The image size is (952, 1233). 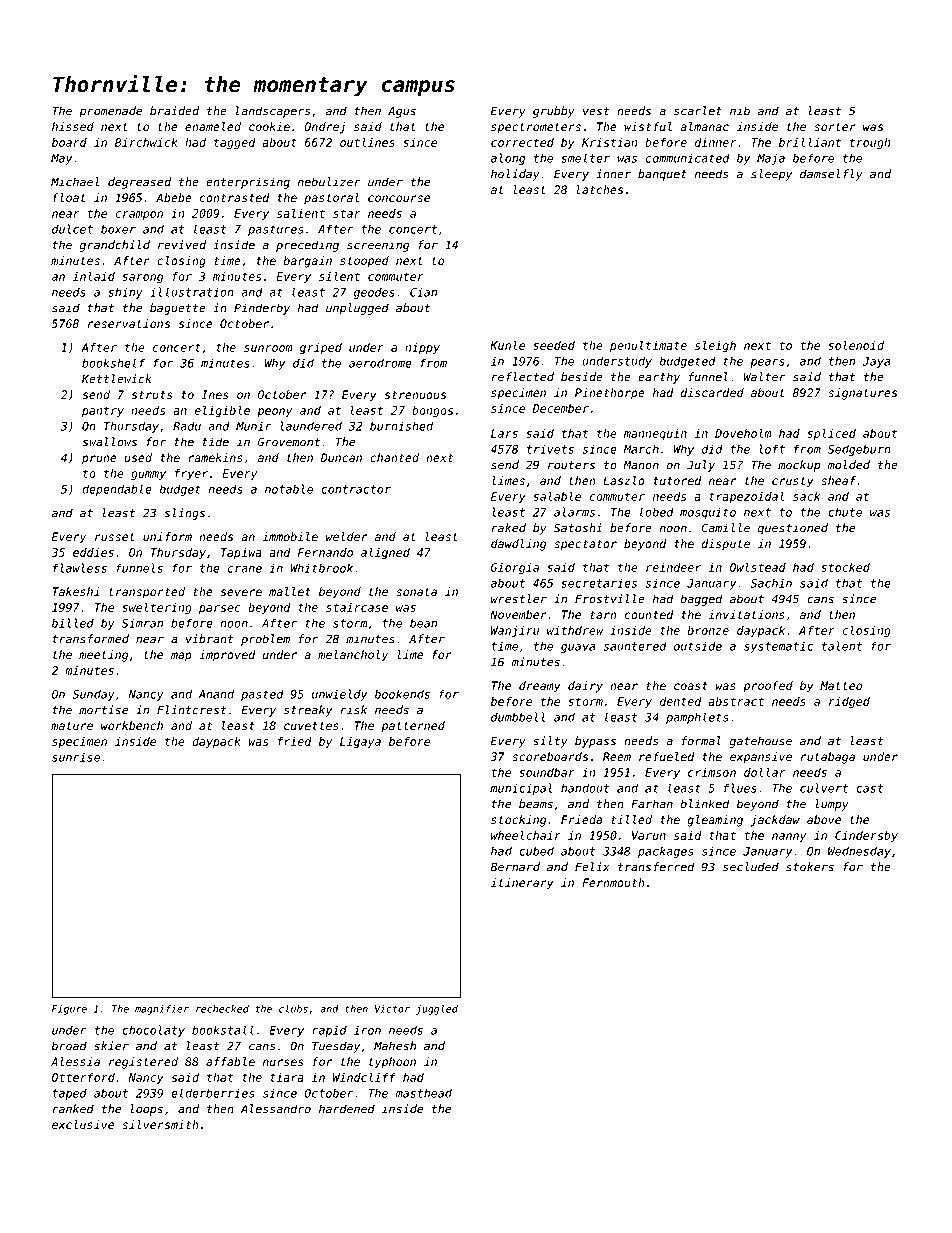 What do you see at coordinates (160, 1124) in the screenshot?
I see `silversmith` at bounding box center [160, 1124].
